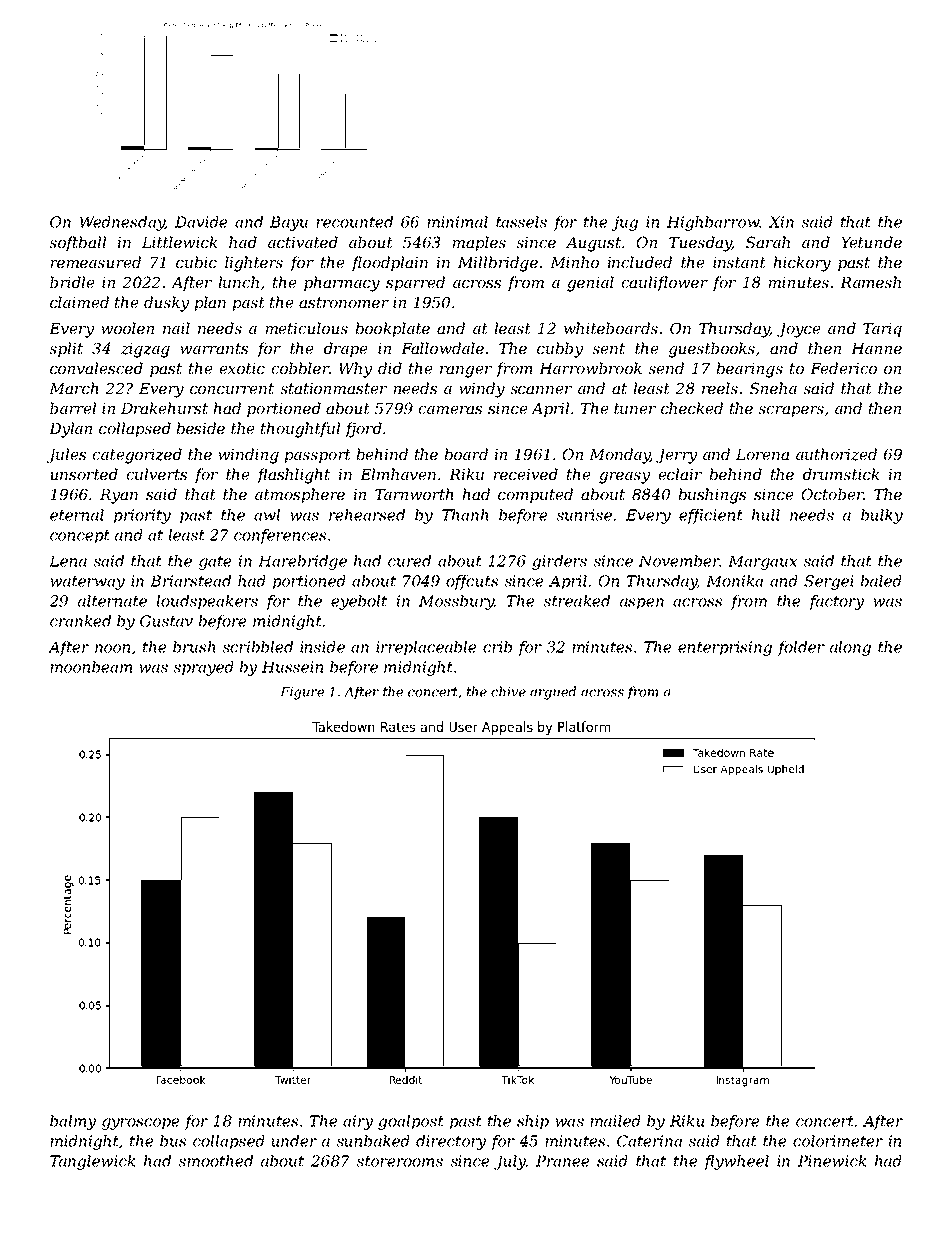 This document has width=952, height=1233. What do you see at coordinates (664, 283) in the document?
I see `cauliflower` at bounding box center [664, 283].
